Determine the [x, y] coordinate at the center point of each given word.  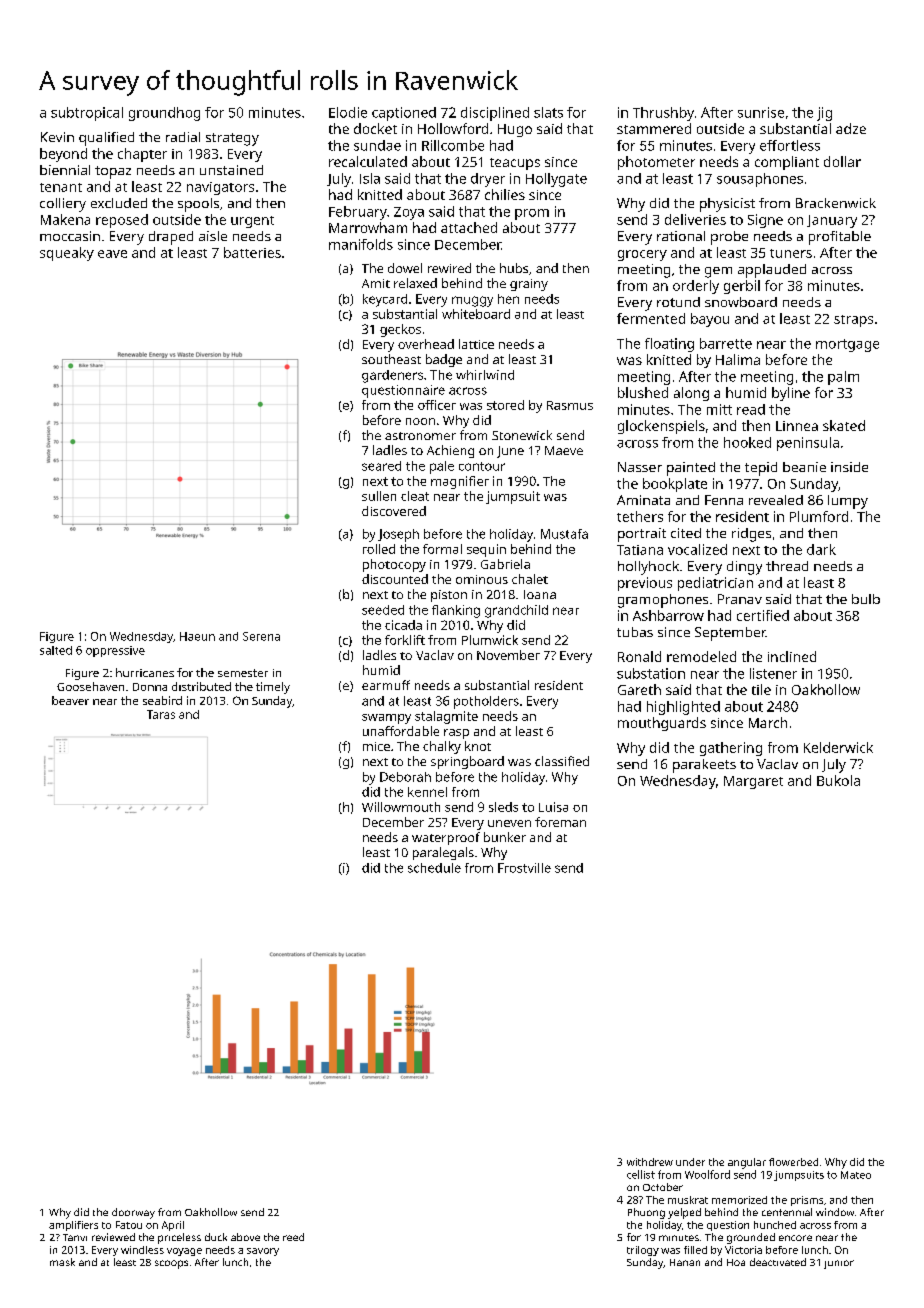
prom [532, 214]
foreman [560, 822]
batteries [252, 252]
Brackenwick [836, 203]
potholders [486, 702]
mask [62, 1262]
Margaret [753, 782]
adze [851, 128]
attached [469, 227]
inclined [792, 656]
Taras [161, 714]
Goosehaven [90, 686]
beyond [63, 155]
